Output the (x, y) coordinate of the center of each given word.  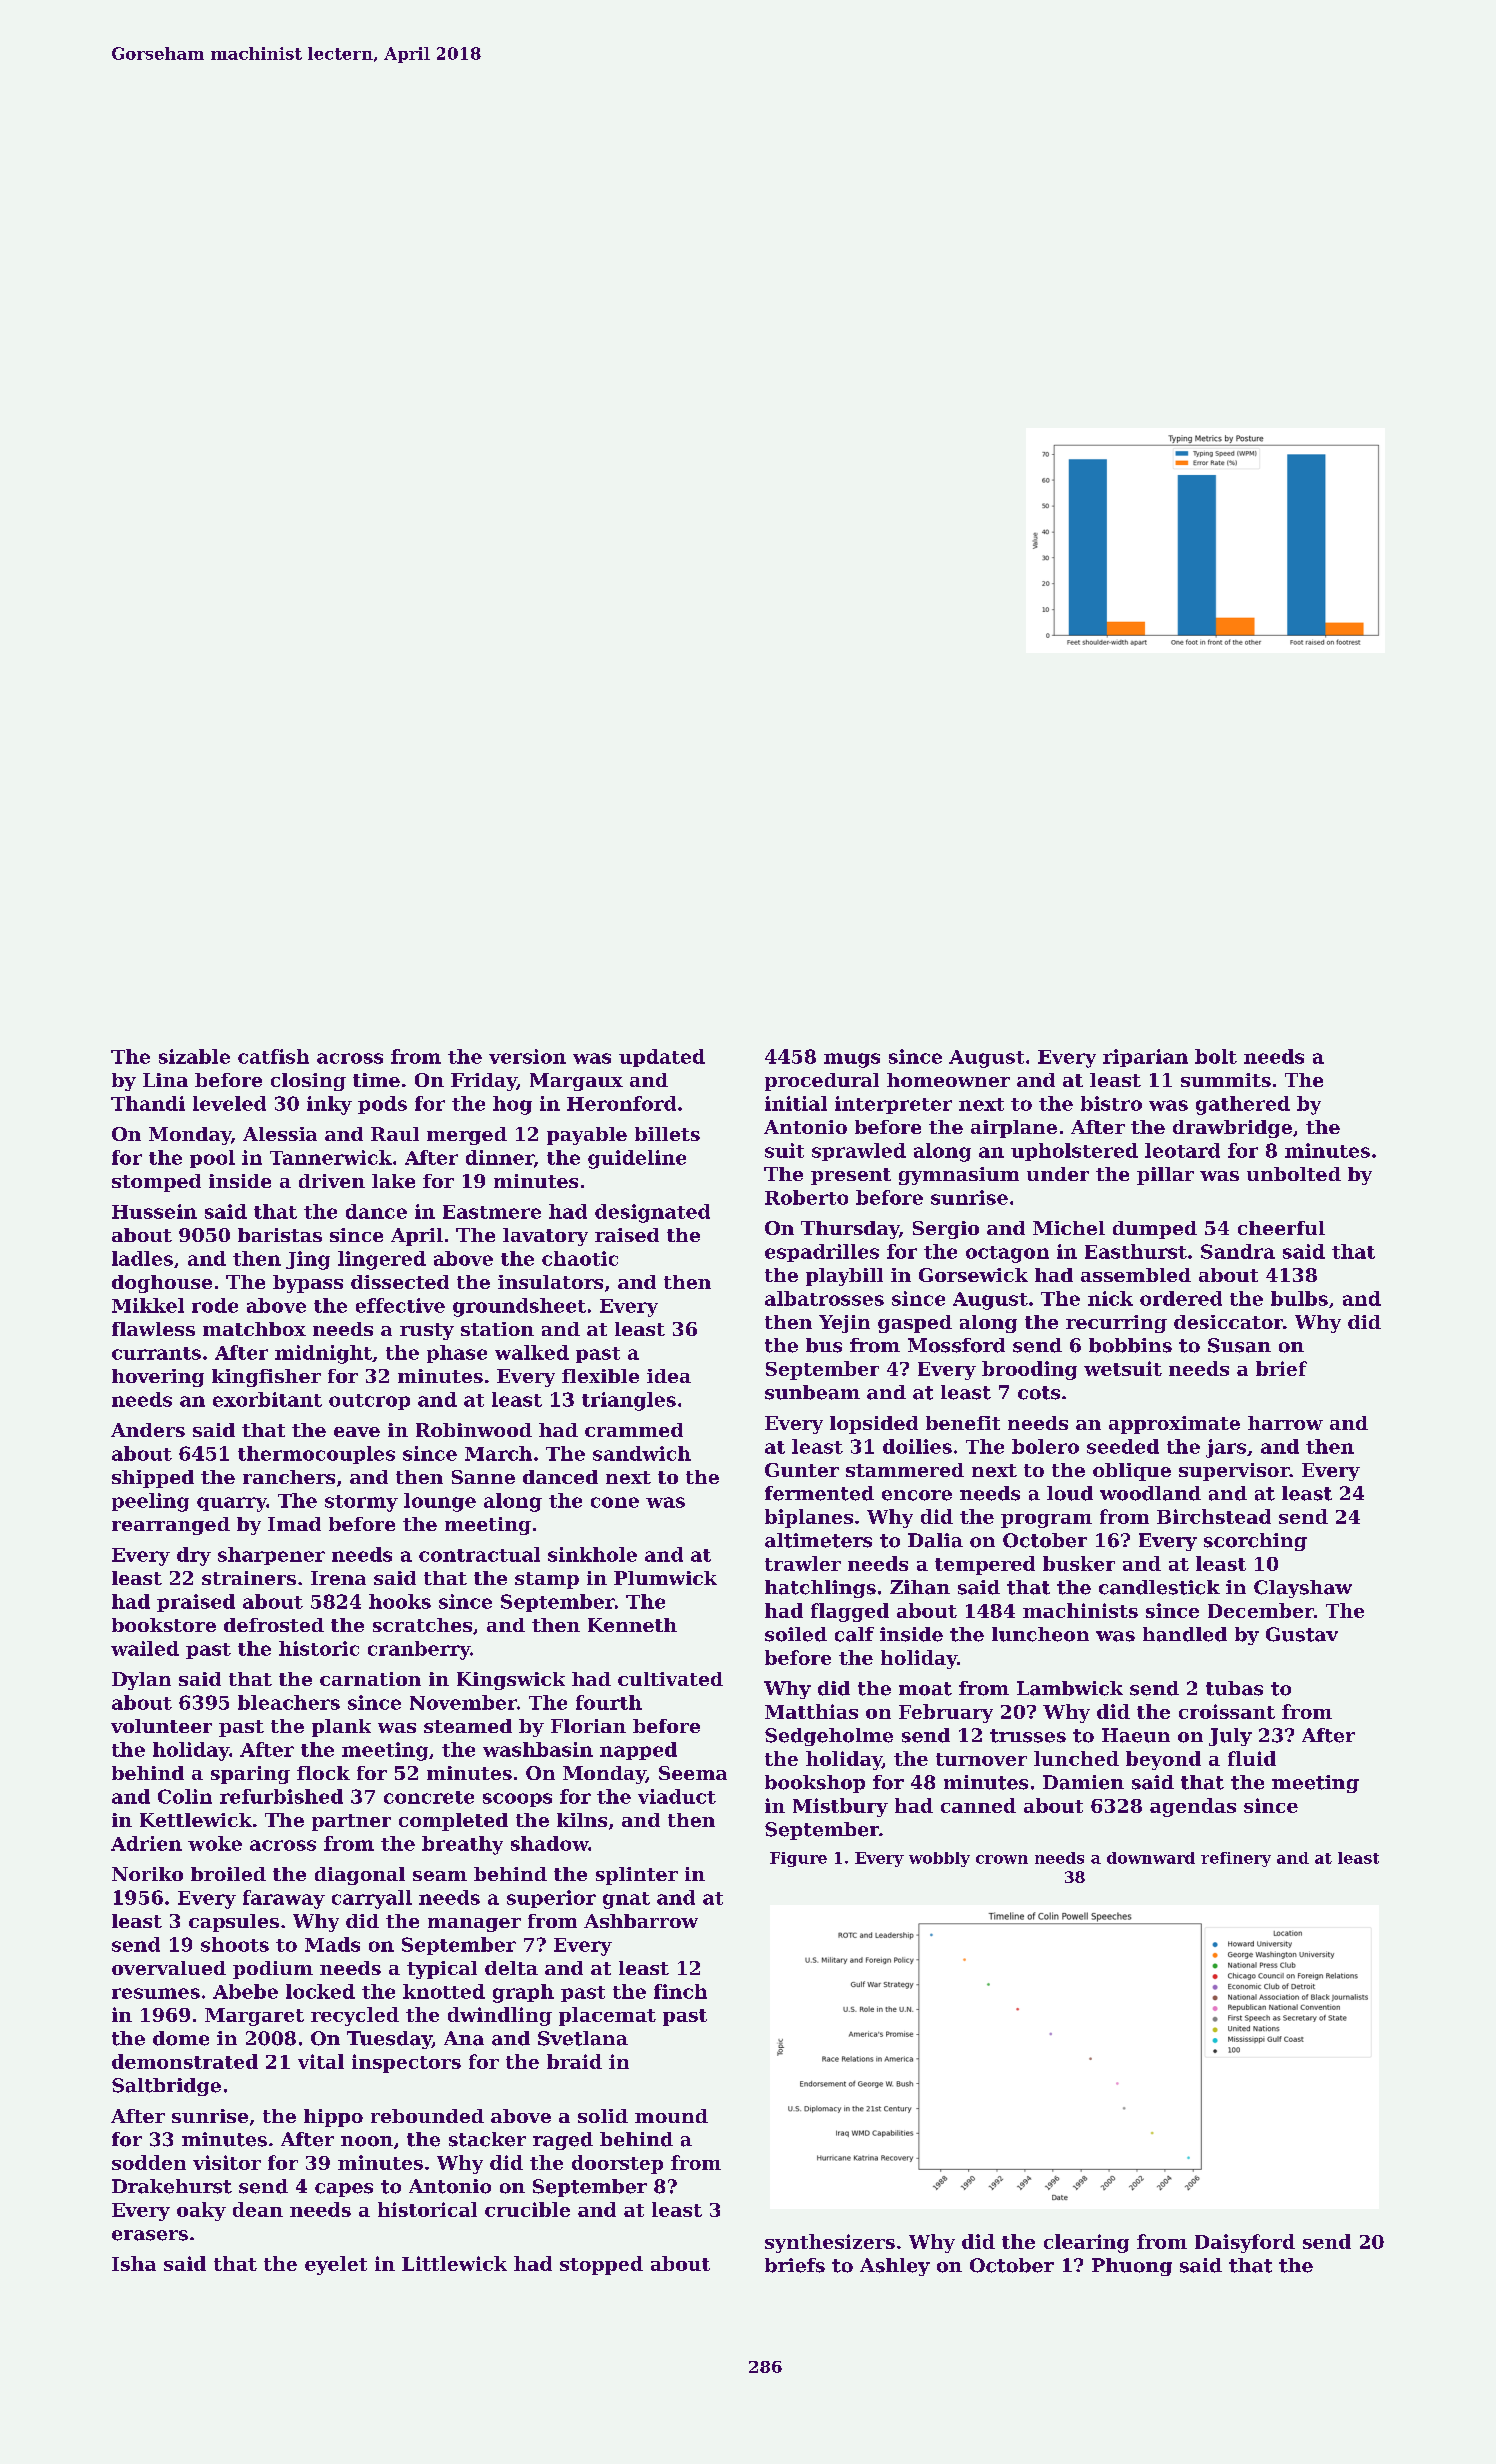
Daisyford (1245, 2243)
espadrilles (822, 1253)
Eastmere (492, 1212)
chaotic (580, 1258)
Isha (134, 2263)
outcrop (369, 1402)
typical (442, 1970)
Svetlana (583, 2038)
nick (1110, 1298)
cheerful (1281, 1228)
